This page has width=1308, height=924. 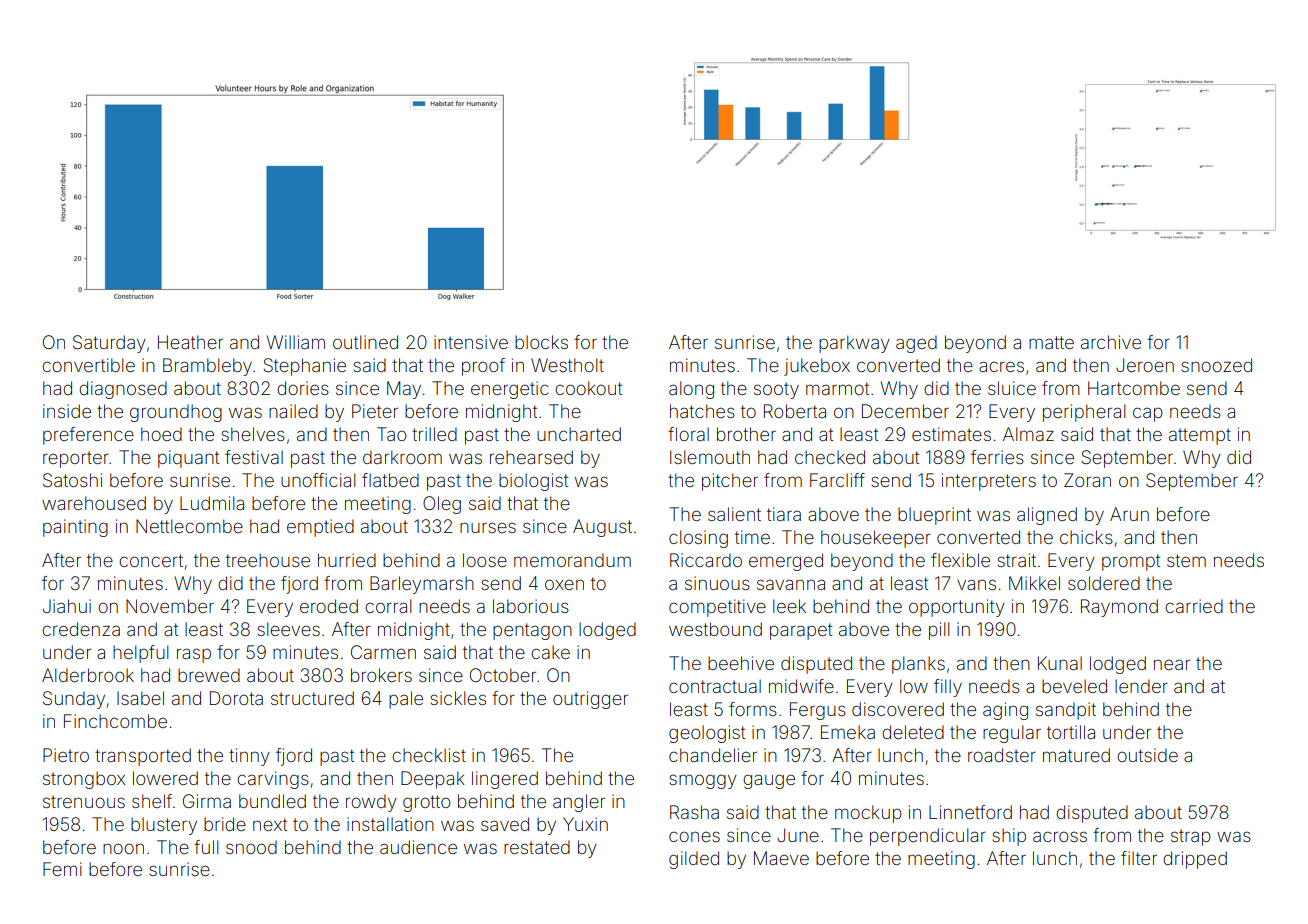 I want to click on intensive, so click(x=471, y=342).
